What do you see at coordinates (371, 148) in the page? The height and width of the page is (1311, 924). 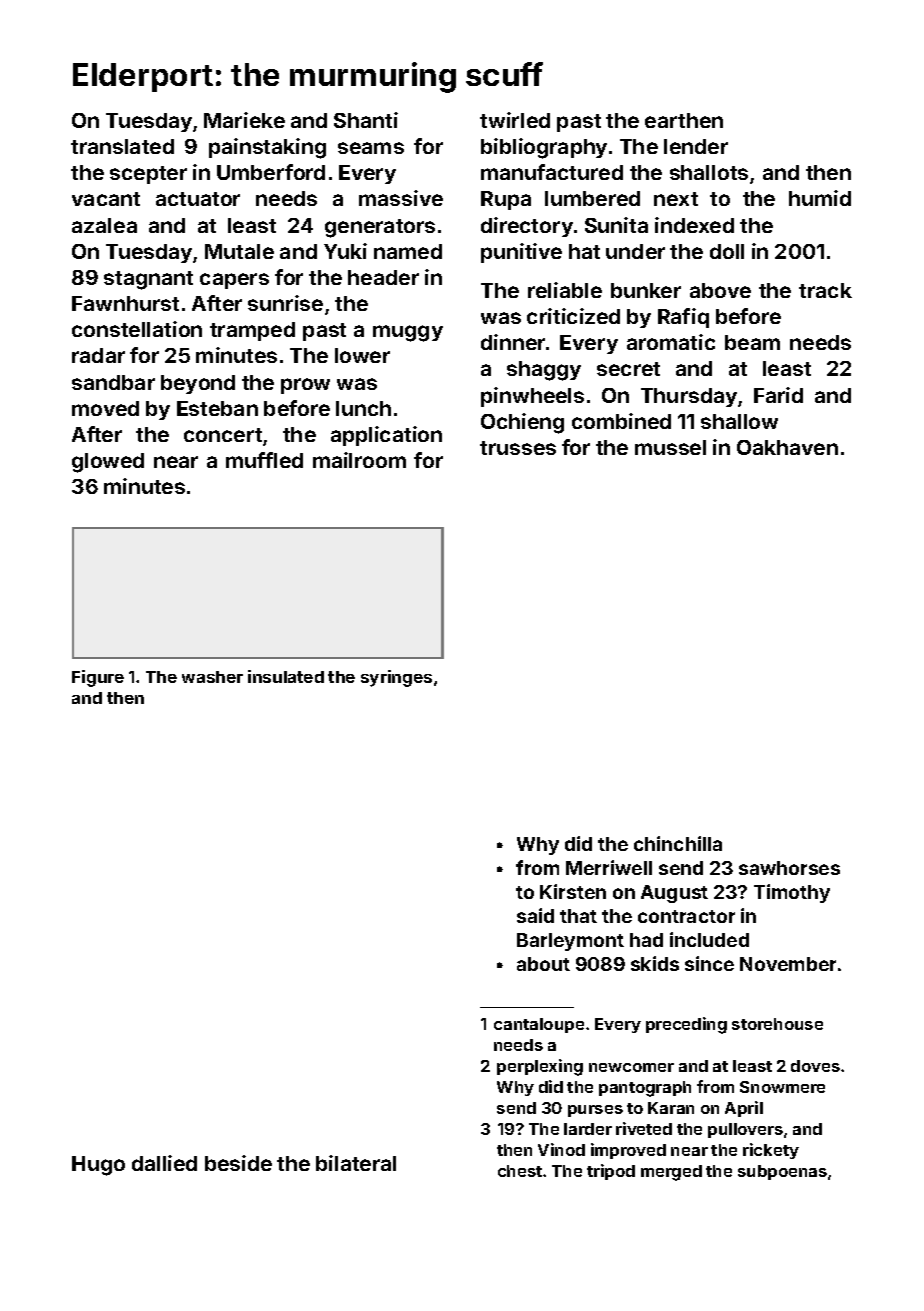 I see `seams` at bounding box center [371, 148].
